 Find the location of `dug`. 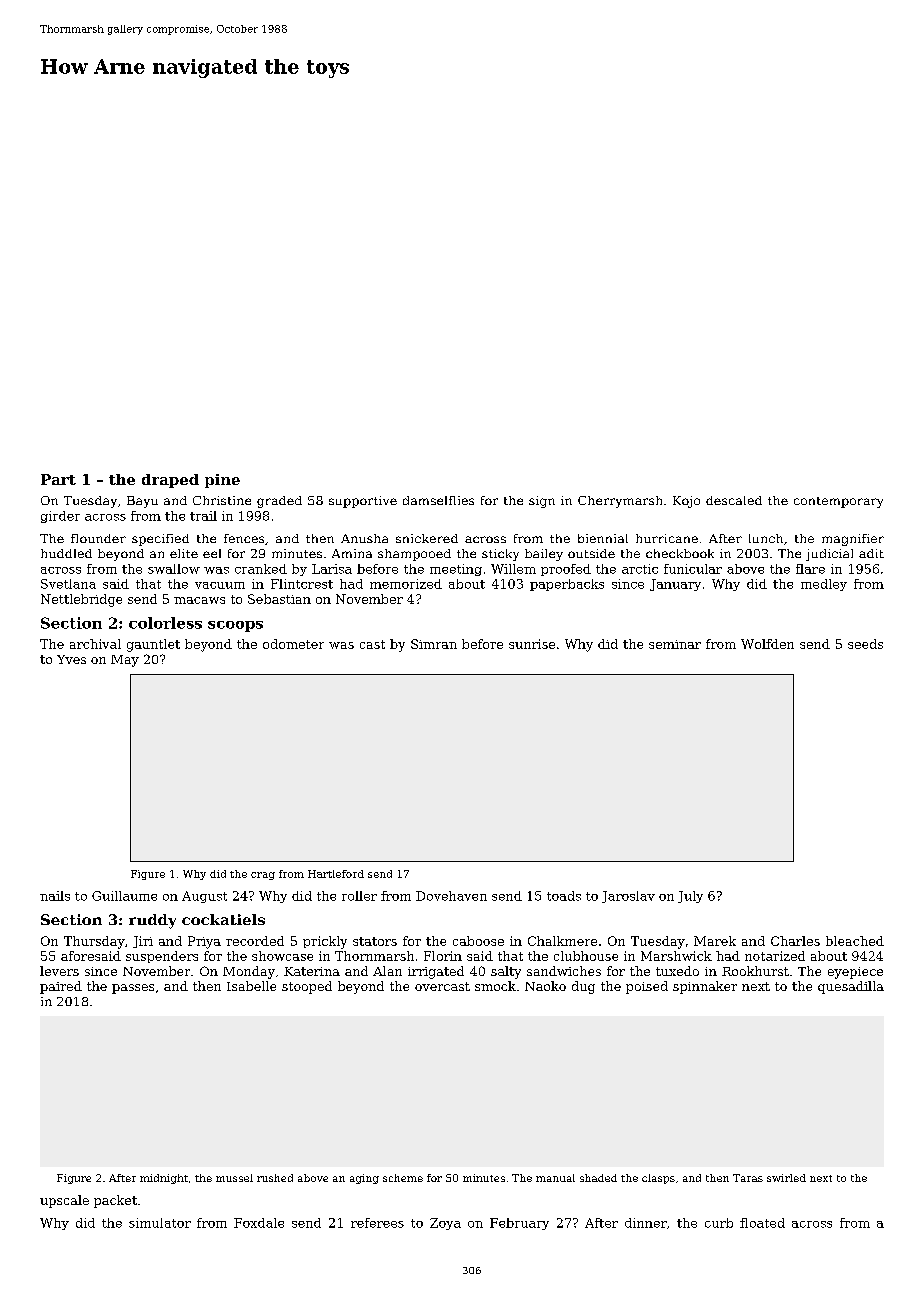

dug is located at coordinates (583, 987).
